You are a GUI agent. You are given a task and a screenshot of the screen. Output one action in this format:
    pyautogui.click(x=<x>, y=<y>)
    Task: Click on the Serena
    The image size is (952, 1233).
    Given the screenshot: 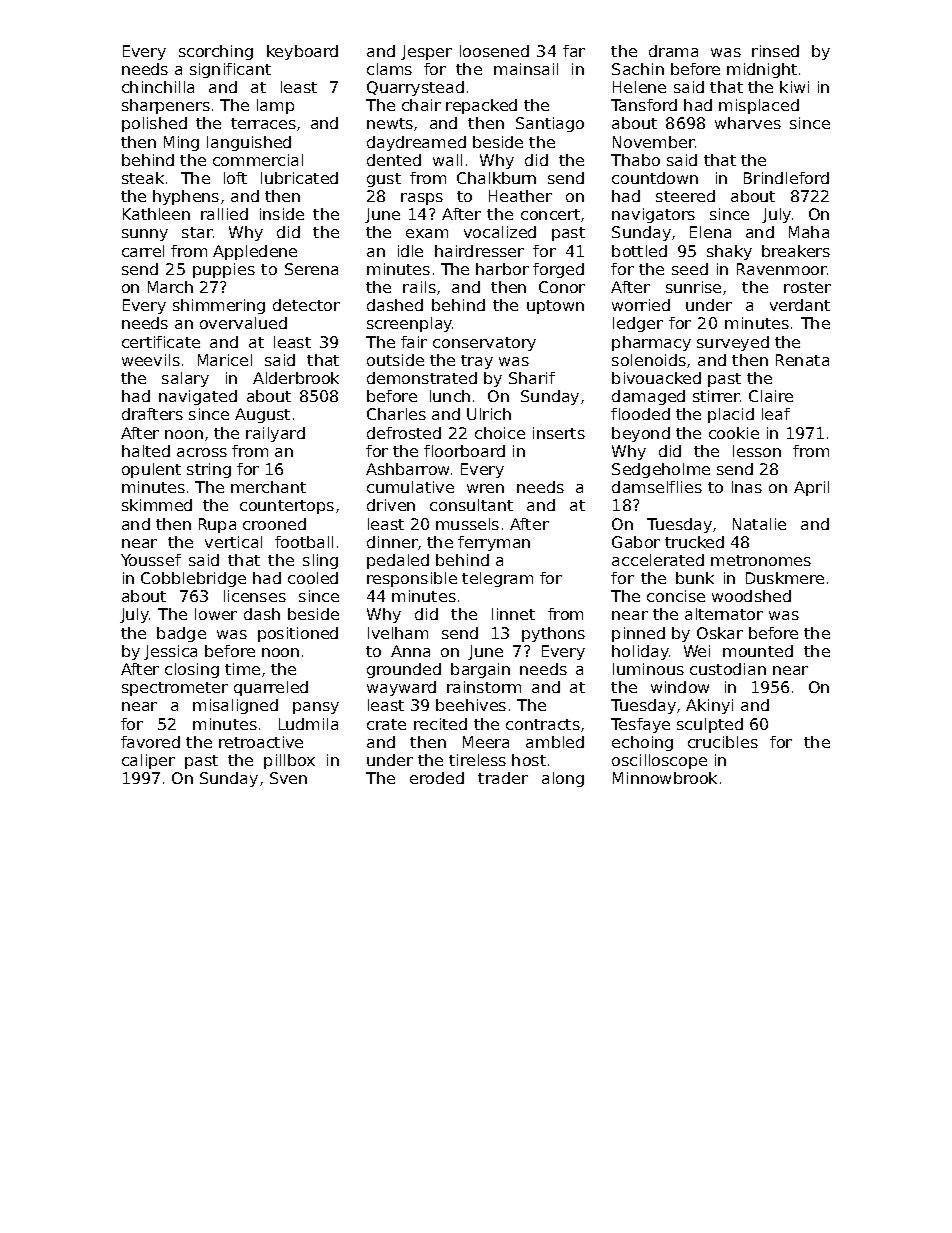 What is the action you would take?
    pyautogui.click(x=311, y=269)
